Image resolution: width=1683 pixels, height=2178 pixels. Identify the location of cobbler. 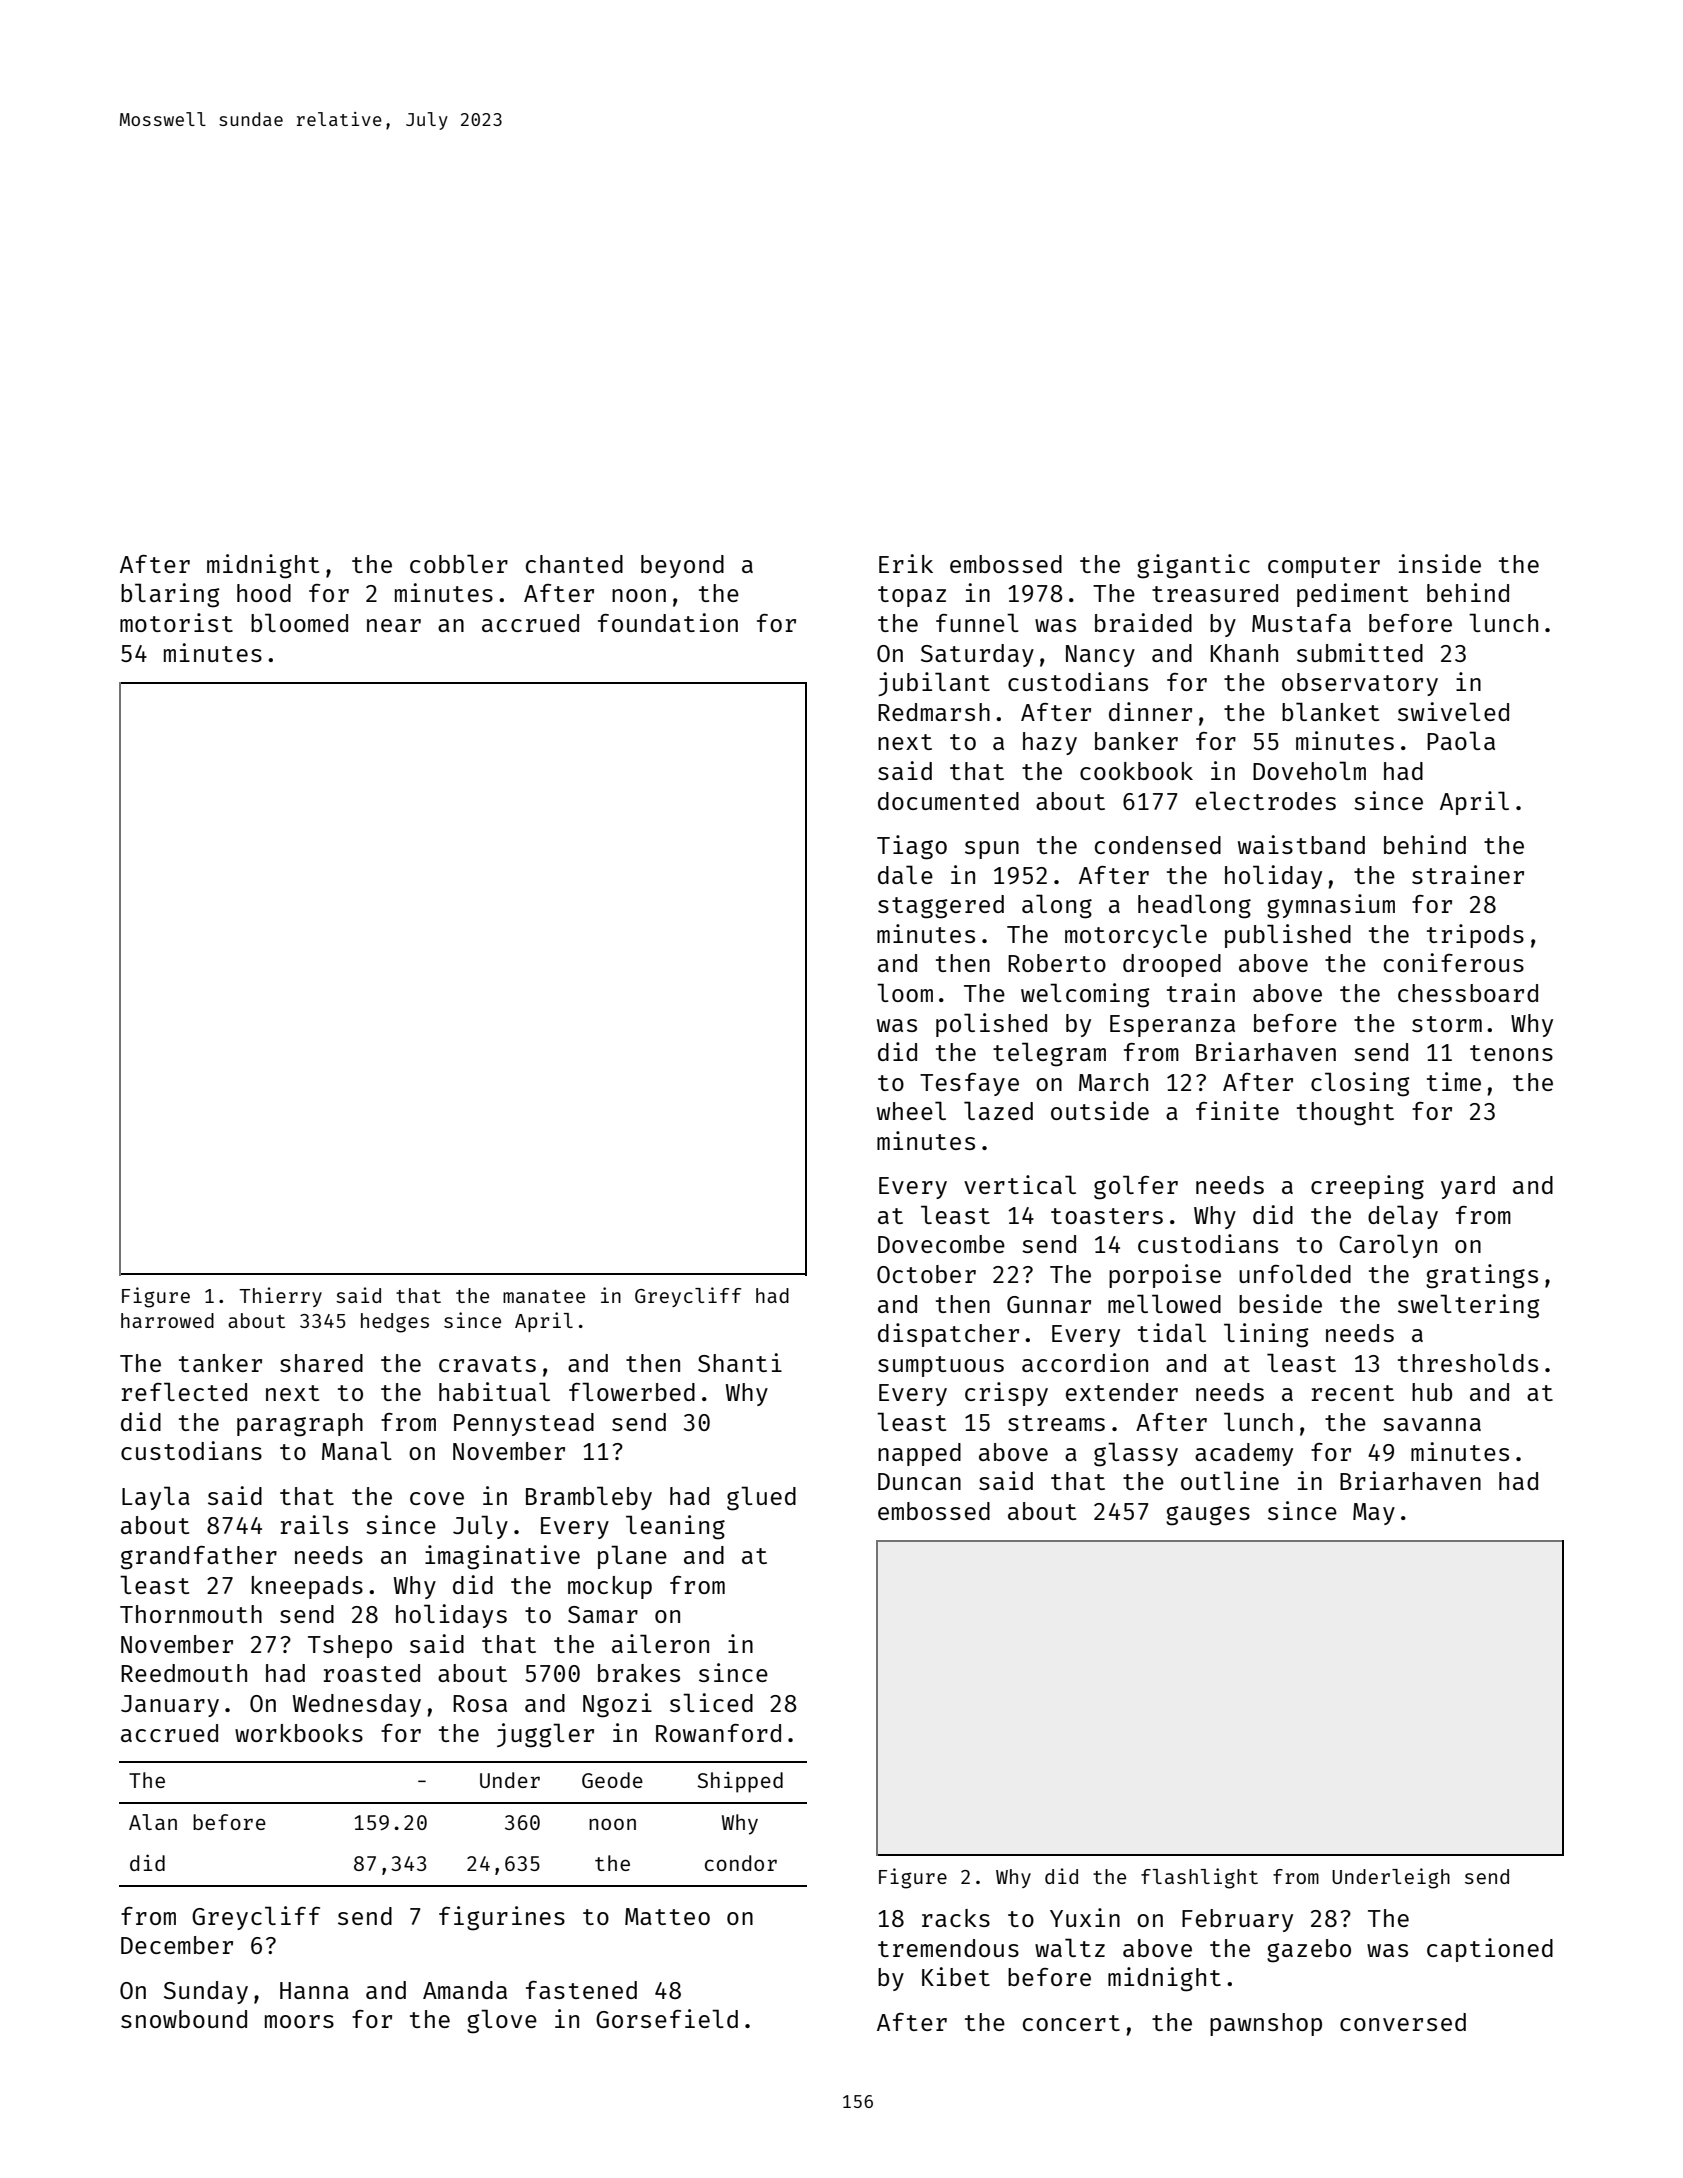
(459, 563).
